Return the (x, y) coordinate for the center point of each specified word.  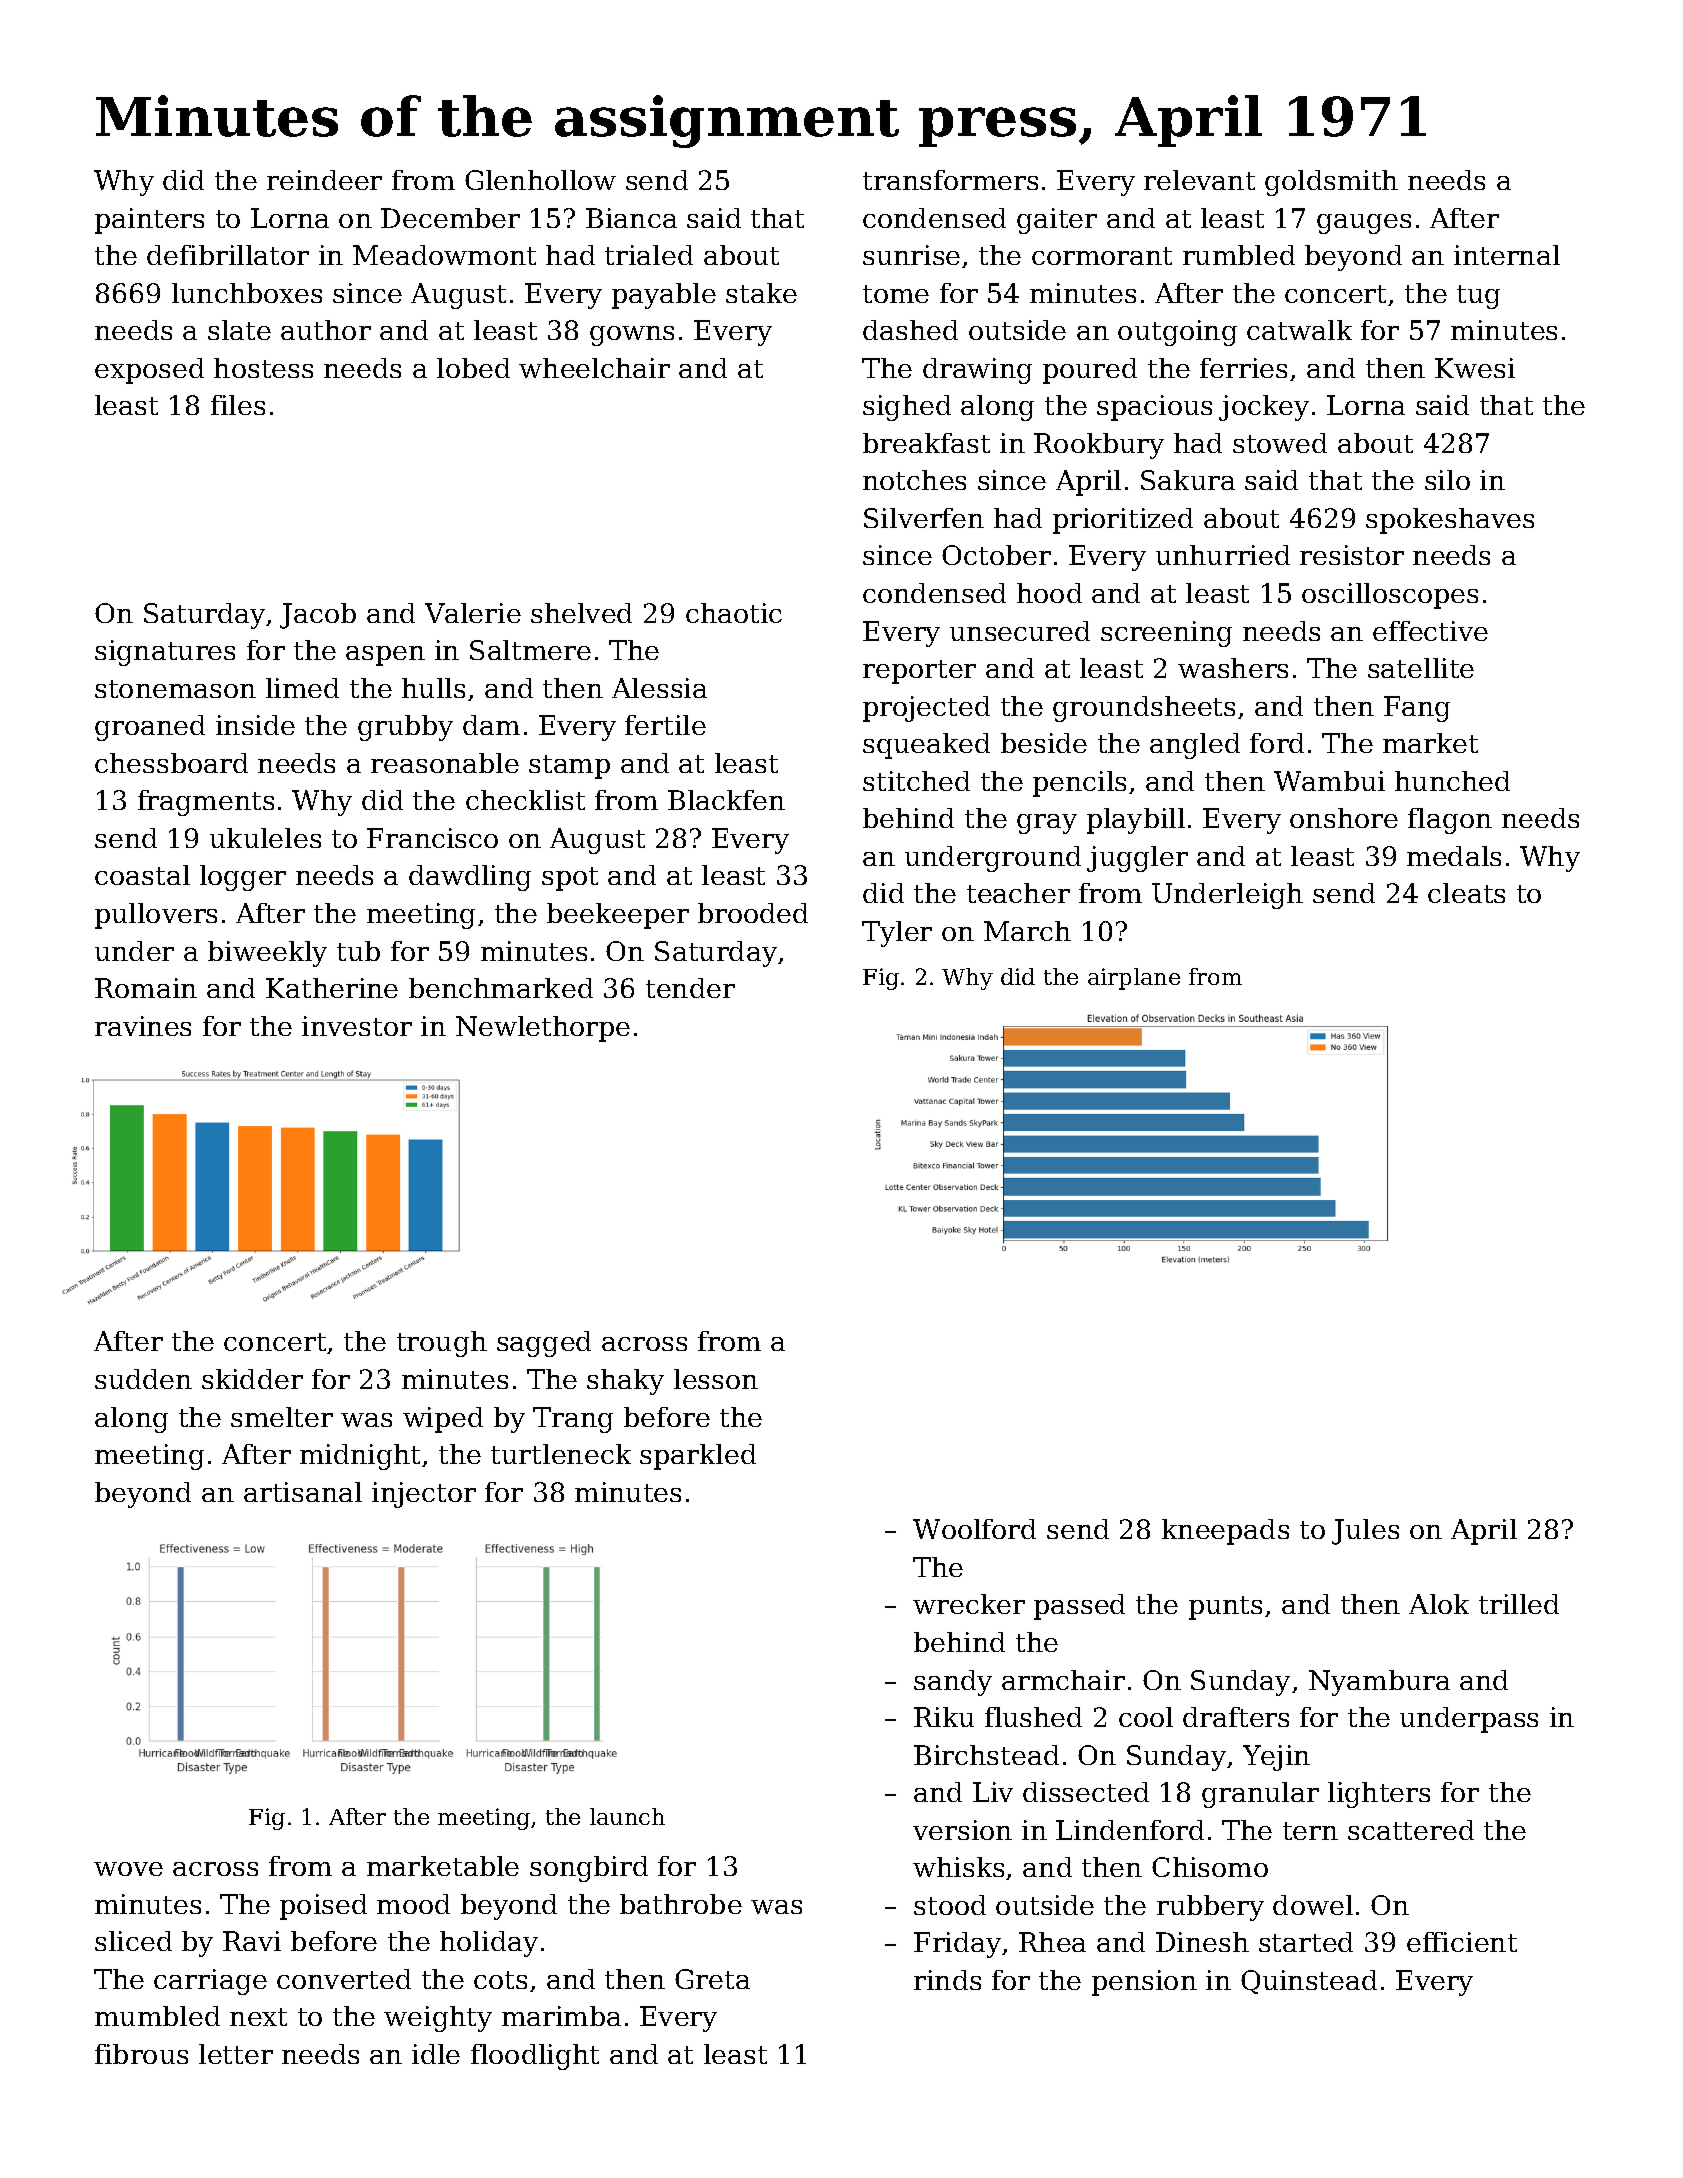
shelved (581, 613)
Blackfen (726, 800)
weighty (438, 2019)
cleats (1466, 893)
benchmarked (501, 988)
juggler (1137, 859)
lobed (473, 368)
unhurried (1223, 555)
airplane (1134, 979)
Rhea (1052, 1942)
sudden (143, 1379)
